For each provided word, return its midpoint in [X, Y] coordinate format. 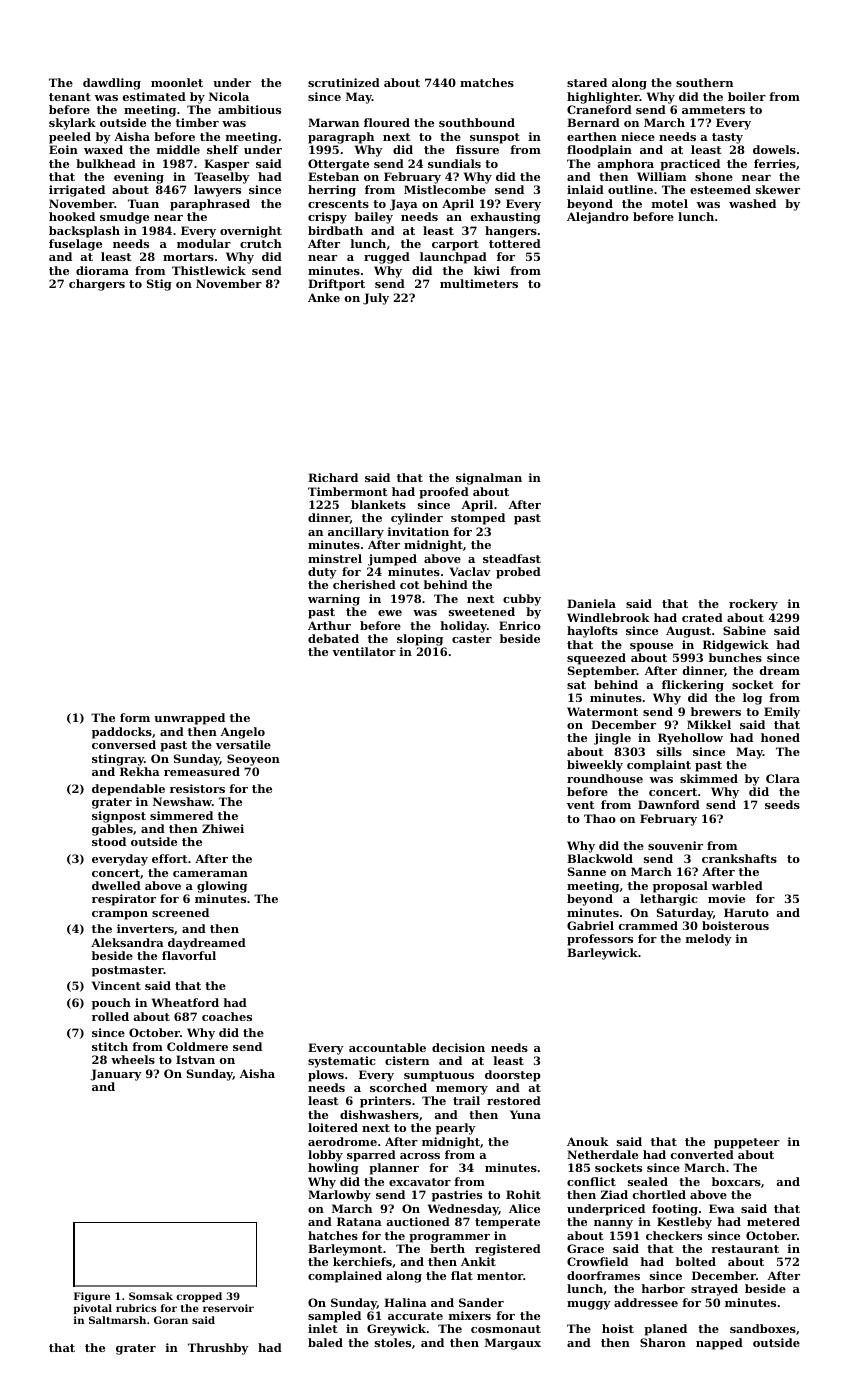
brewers [716, 711]
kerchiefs [362, 1261]
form [135, 717]
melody [709, 940]
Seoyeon [253, 760]
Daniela [591, 603]
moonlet [177, 82]
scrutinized [344, 82]
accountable [387, 1047]
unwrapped [189, 719]
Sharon [663, 1342]
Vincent [116, 985]
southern [704, 82]
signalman [489, 479]
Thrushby [218, 1349]
